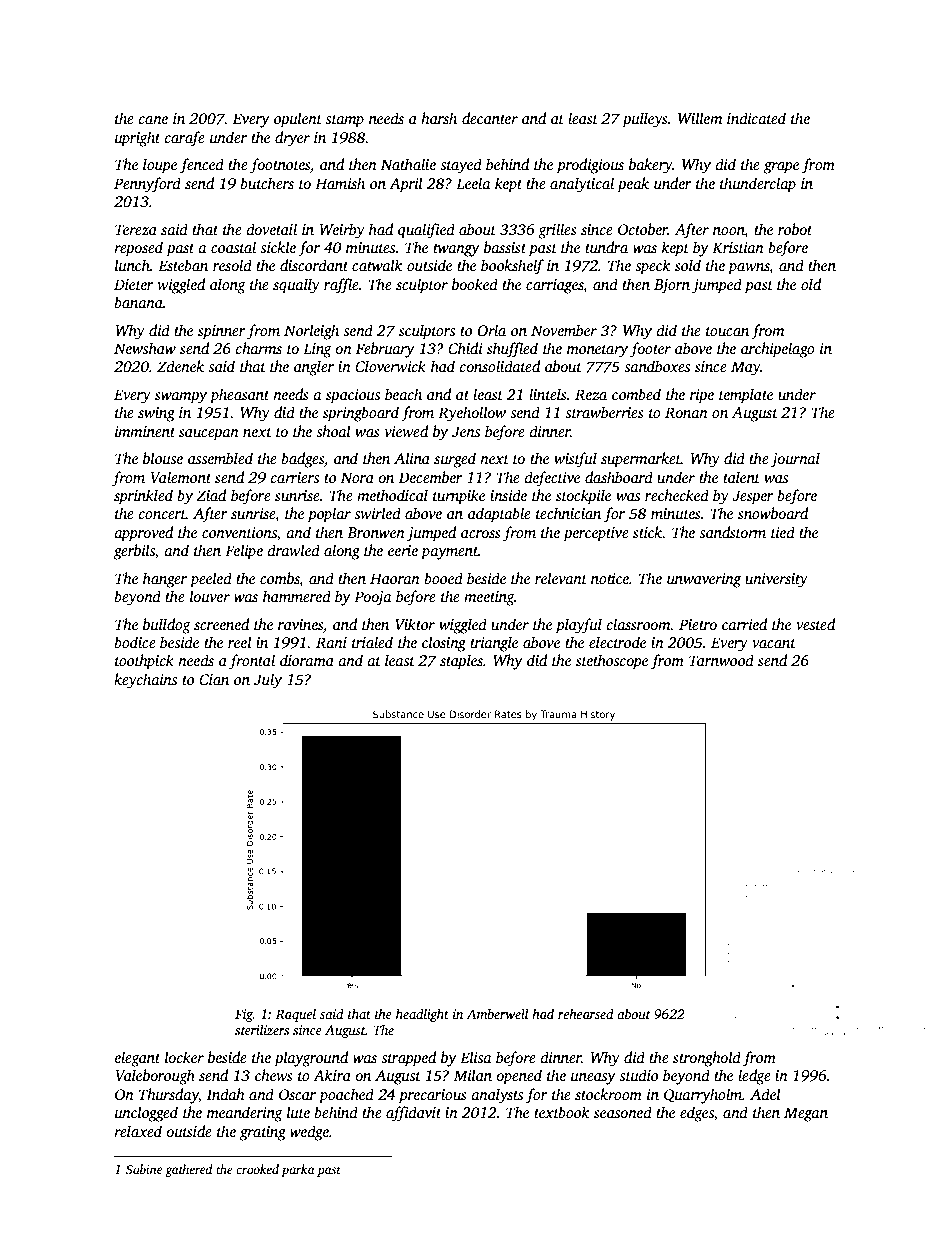 The image size is (952, 1233). What do you see at coordinates (497, 1014) in the document?
I see `Amberwell` at bounding box center [497, 1014].
